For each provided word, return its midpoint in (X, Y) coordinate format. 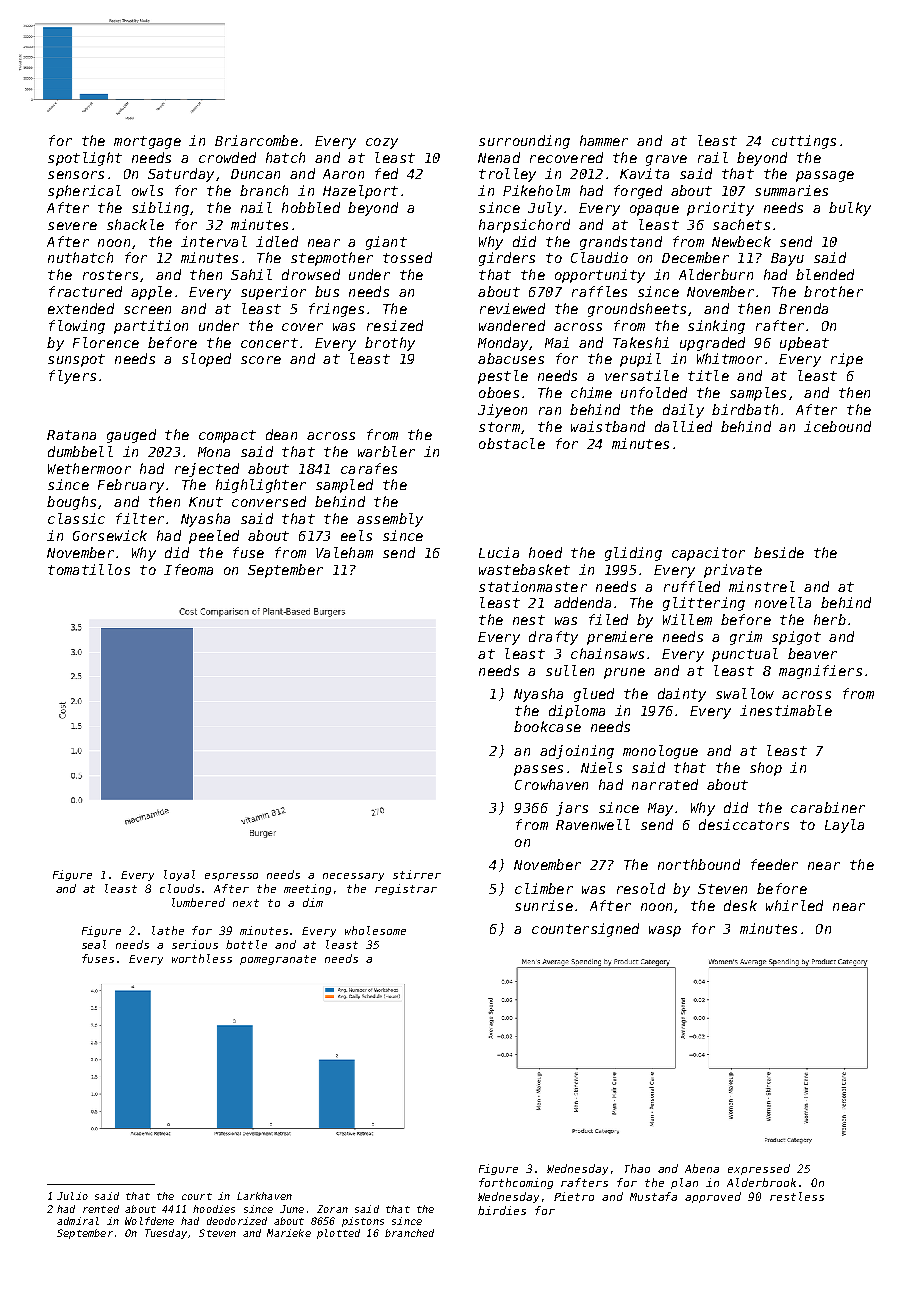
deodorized (237, 1221)
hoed (545, 552)
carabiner (828, 807)
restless (797, 1196)
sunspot (76, 360)
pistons (363, 1222)
